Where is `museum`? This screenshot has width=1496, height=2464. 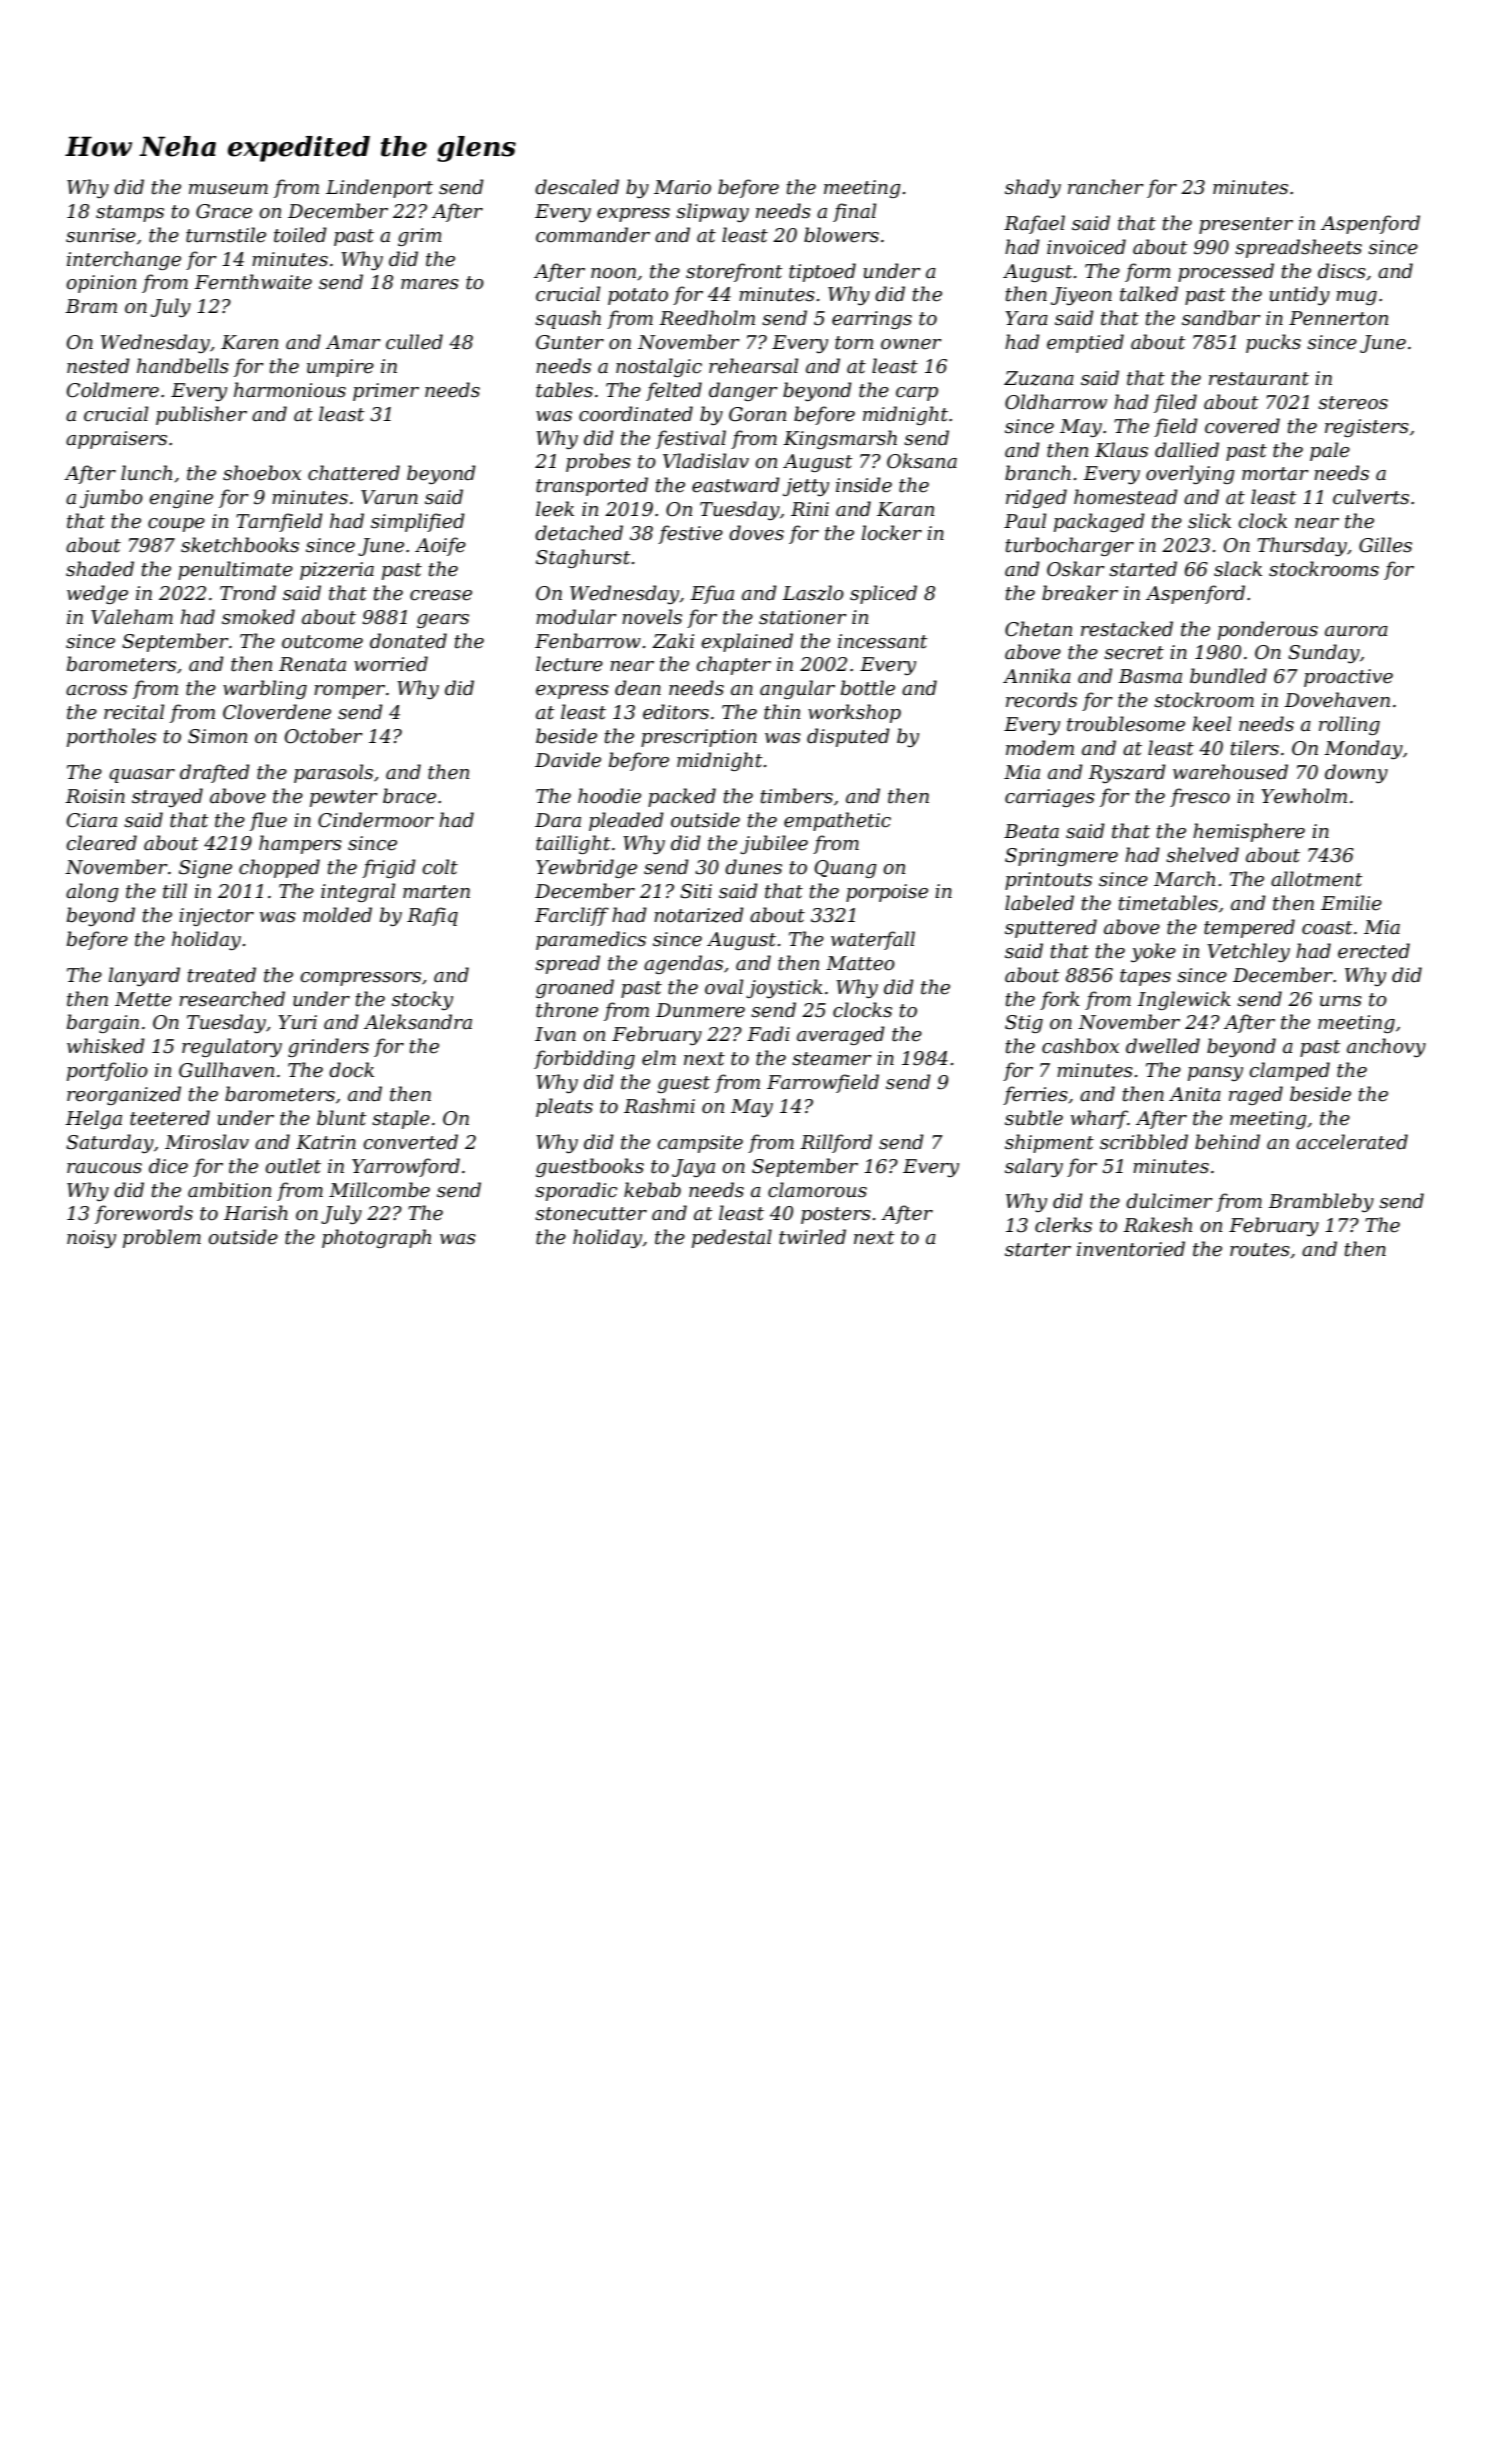 museum is located at coordinates (228, 189).
